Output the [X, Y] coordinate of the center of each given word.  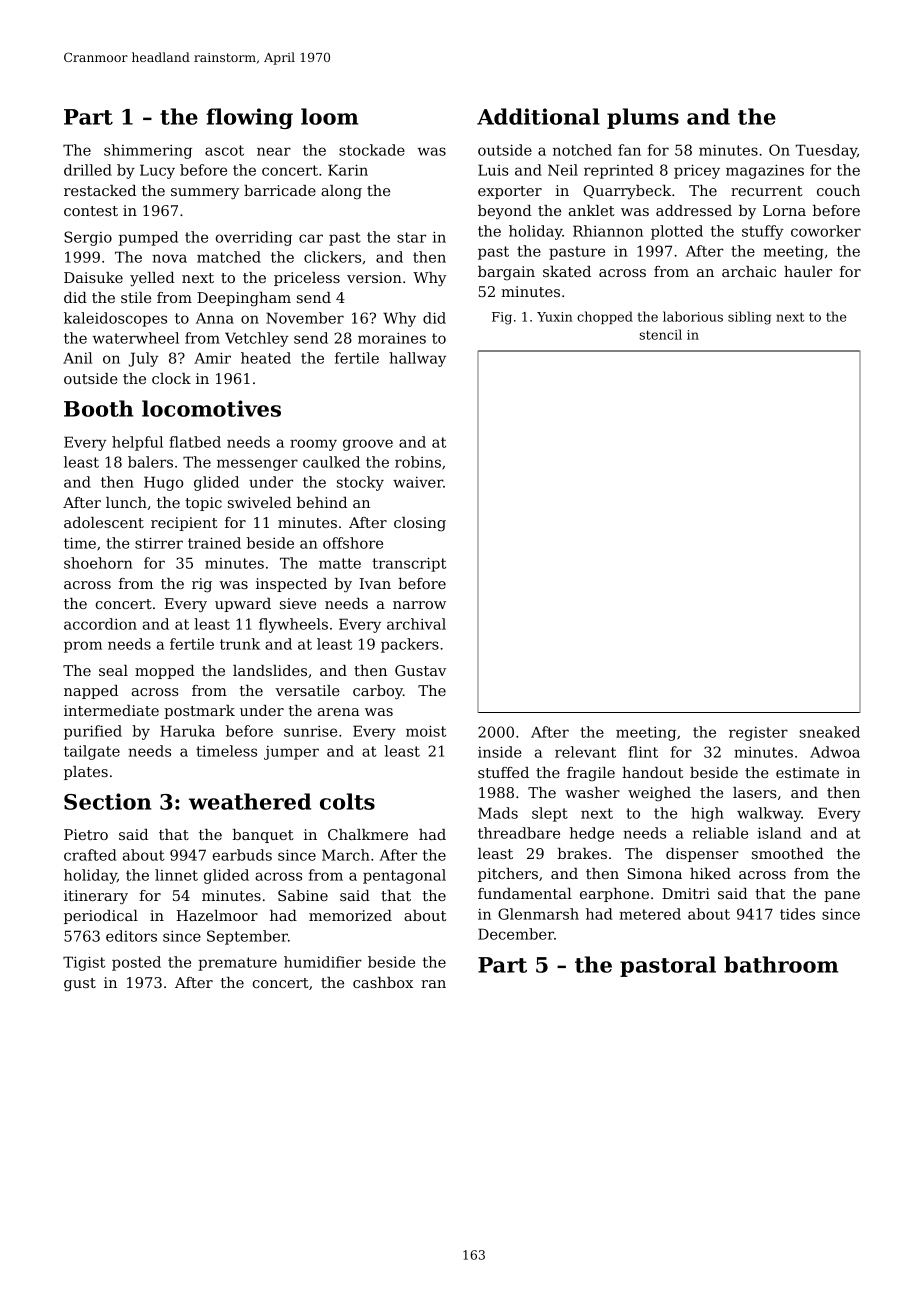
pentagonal [404, 876]
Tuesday [826, 151]
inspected [291, 585]
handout [652, 772]
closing [420, 524]
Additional [538, 116]
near [274, 151]
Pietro [86, 834]
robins [418, 462]
